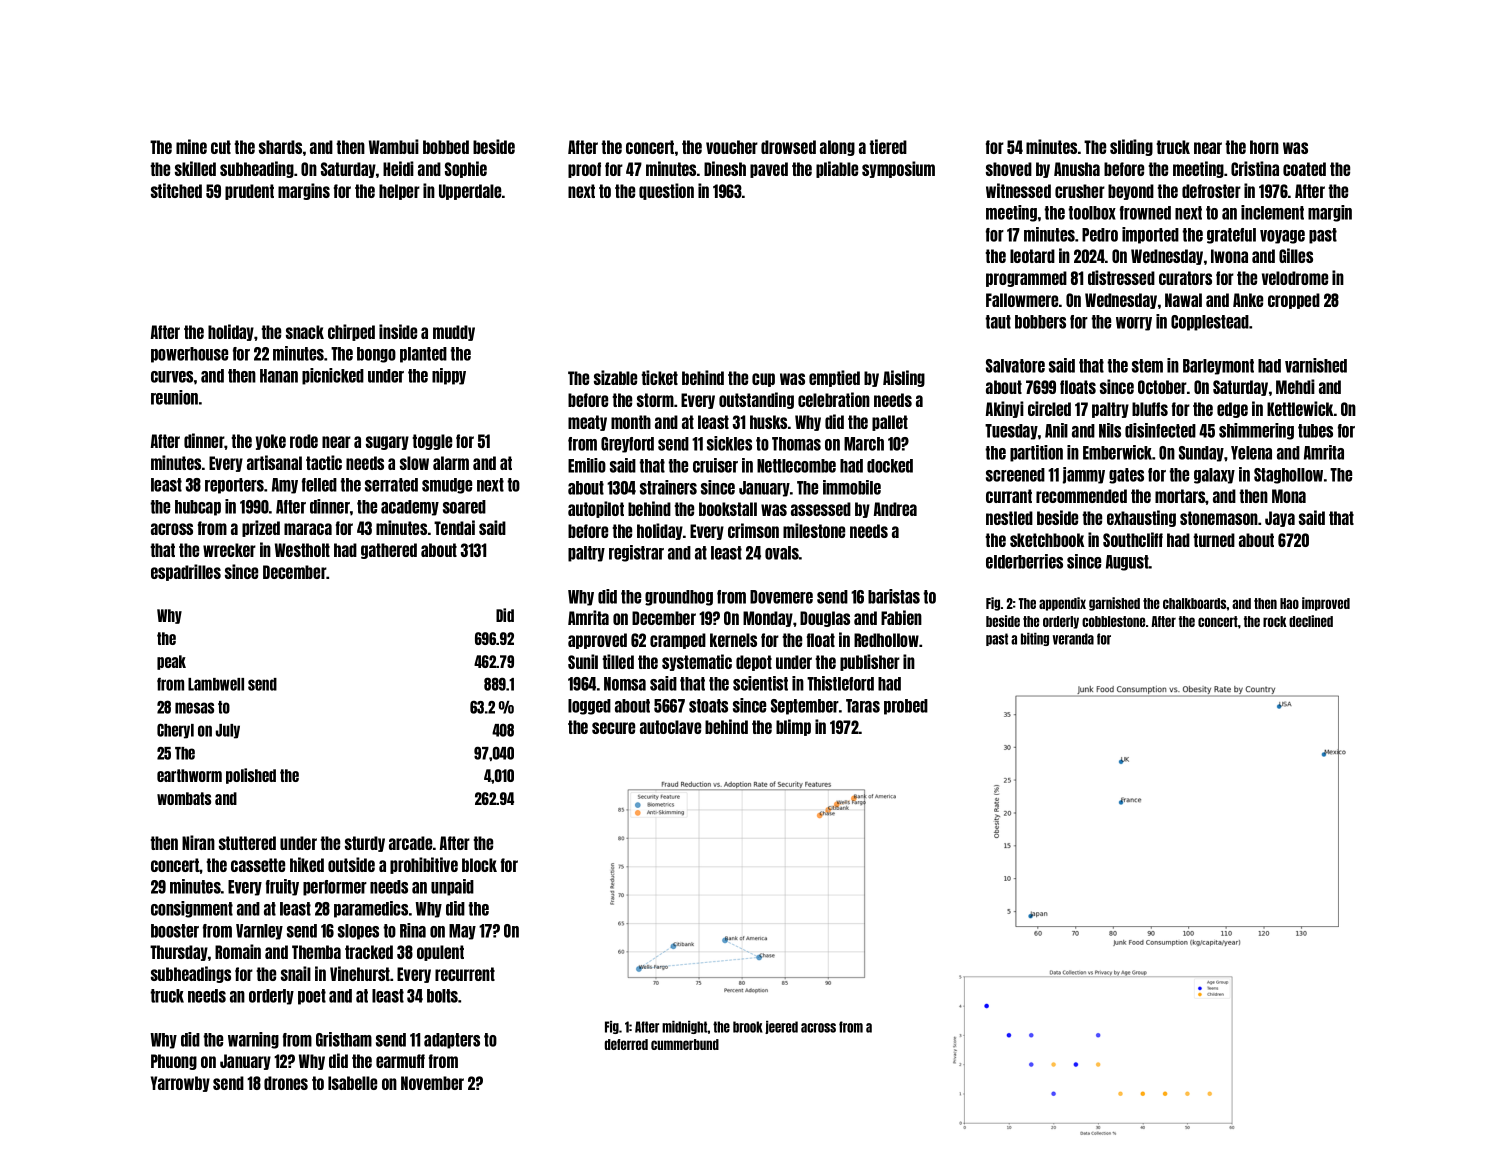  What do you see at coordinates (748, 1027) in the image?
I see `brook` at bounding box center [748, 1027].
